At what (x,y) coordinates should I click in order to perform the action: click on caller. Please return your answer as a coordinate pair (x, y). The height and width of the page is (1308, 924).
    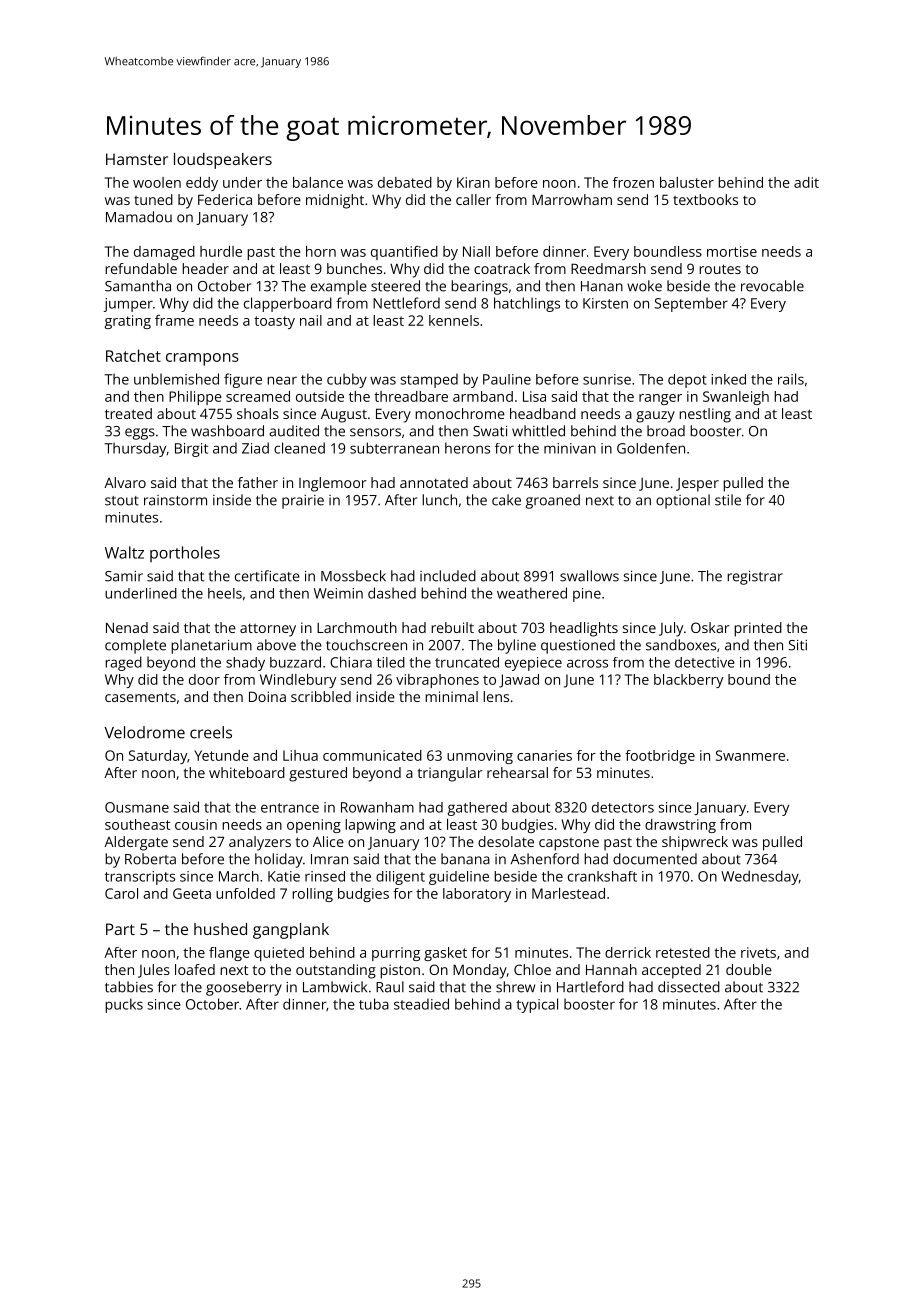
    Looking at the image, I should click on (473, 199).
